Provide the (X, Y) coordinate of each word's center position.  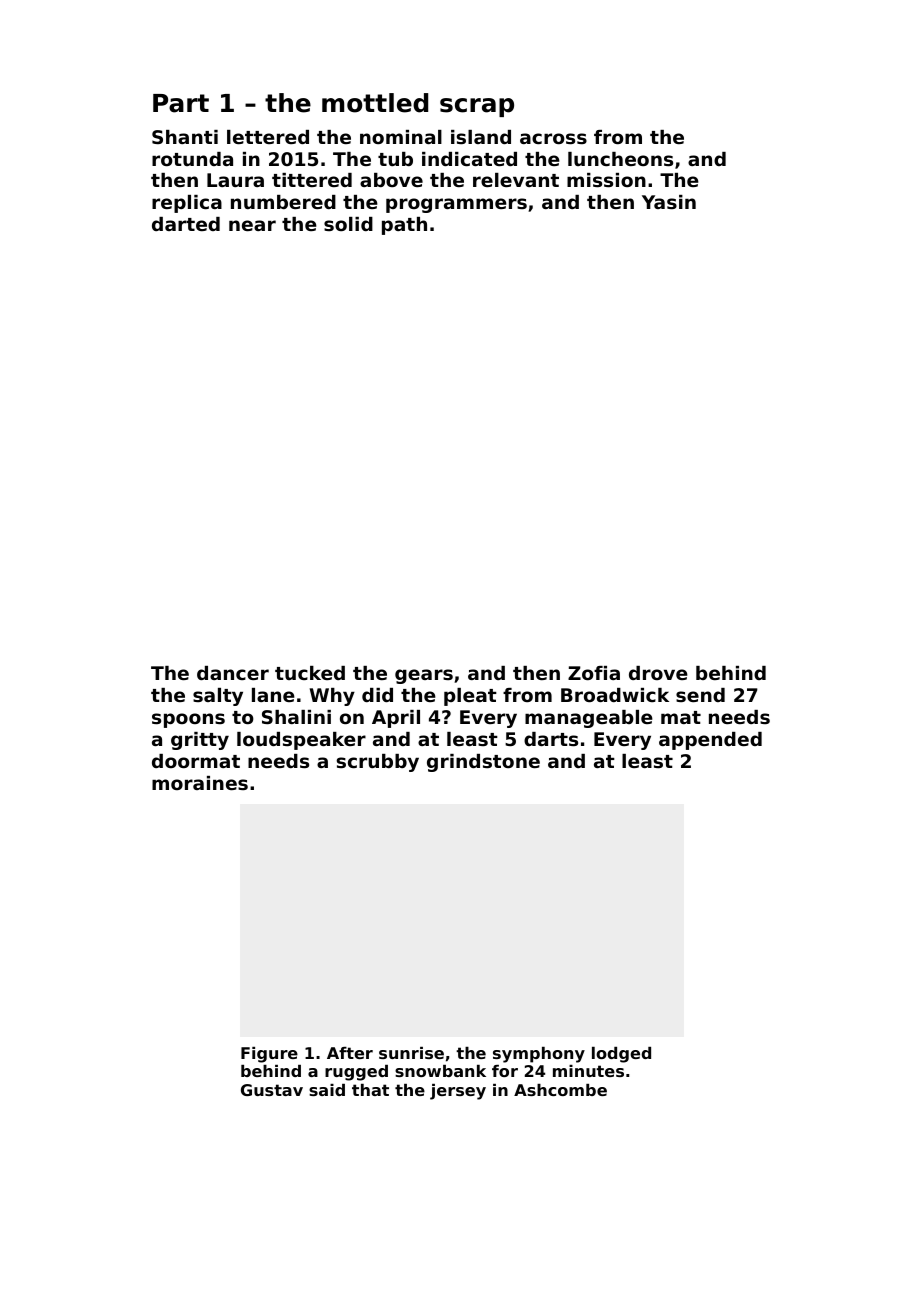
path (404, 226)
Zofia (594, 673)
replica (187, 204)
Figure (269, 1055)
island (481, 137)
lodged (621, 1055)
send (700, 695)
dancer (233, 673)
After (350, 1053)
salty (218, 697)
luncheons (620, 159)
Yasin (669, 202)
